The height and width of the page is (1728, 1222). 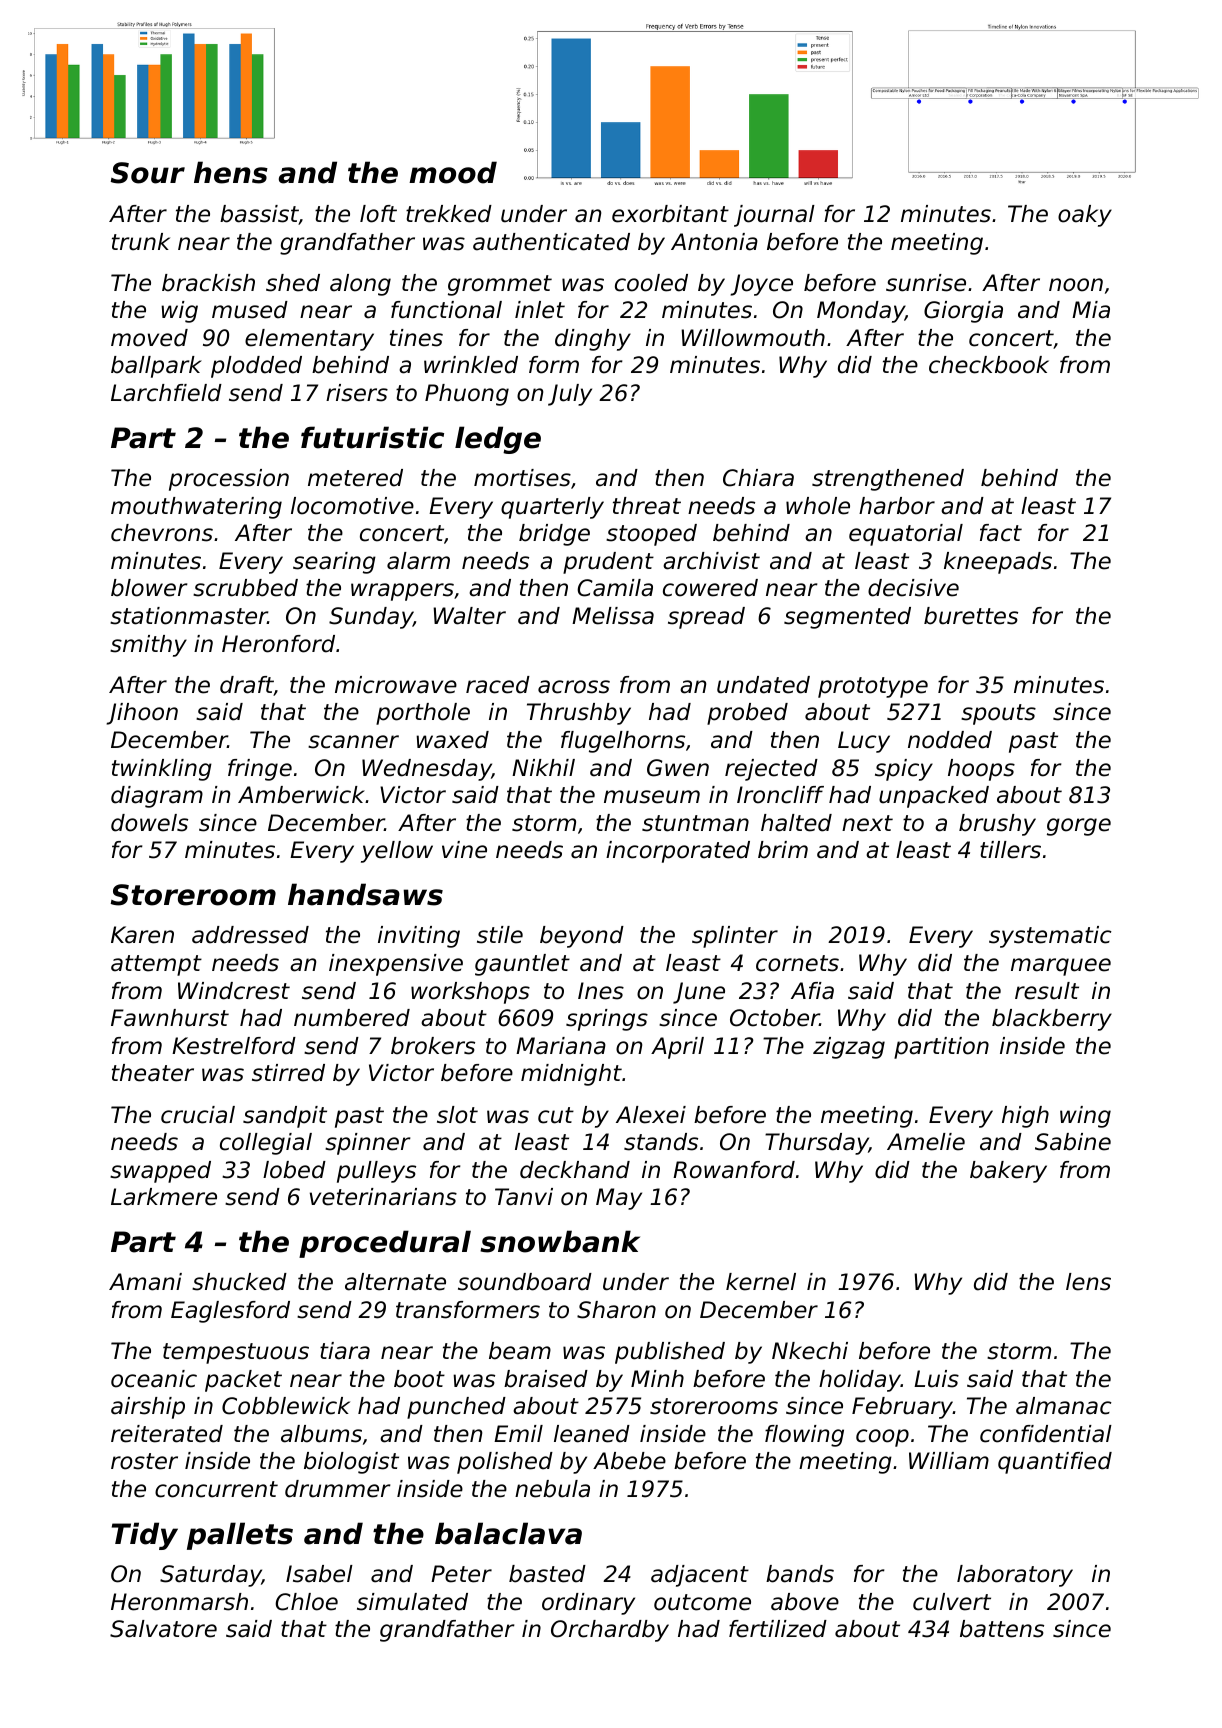 I want to click on tempestuous, so click(x=236, y=1353).
